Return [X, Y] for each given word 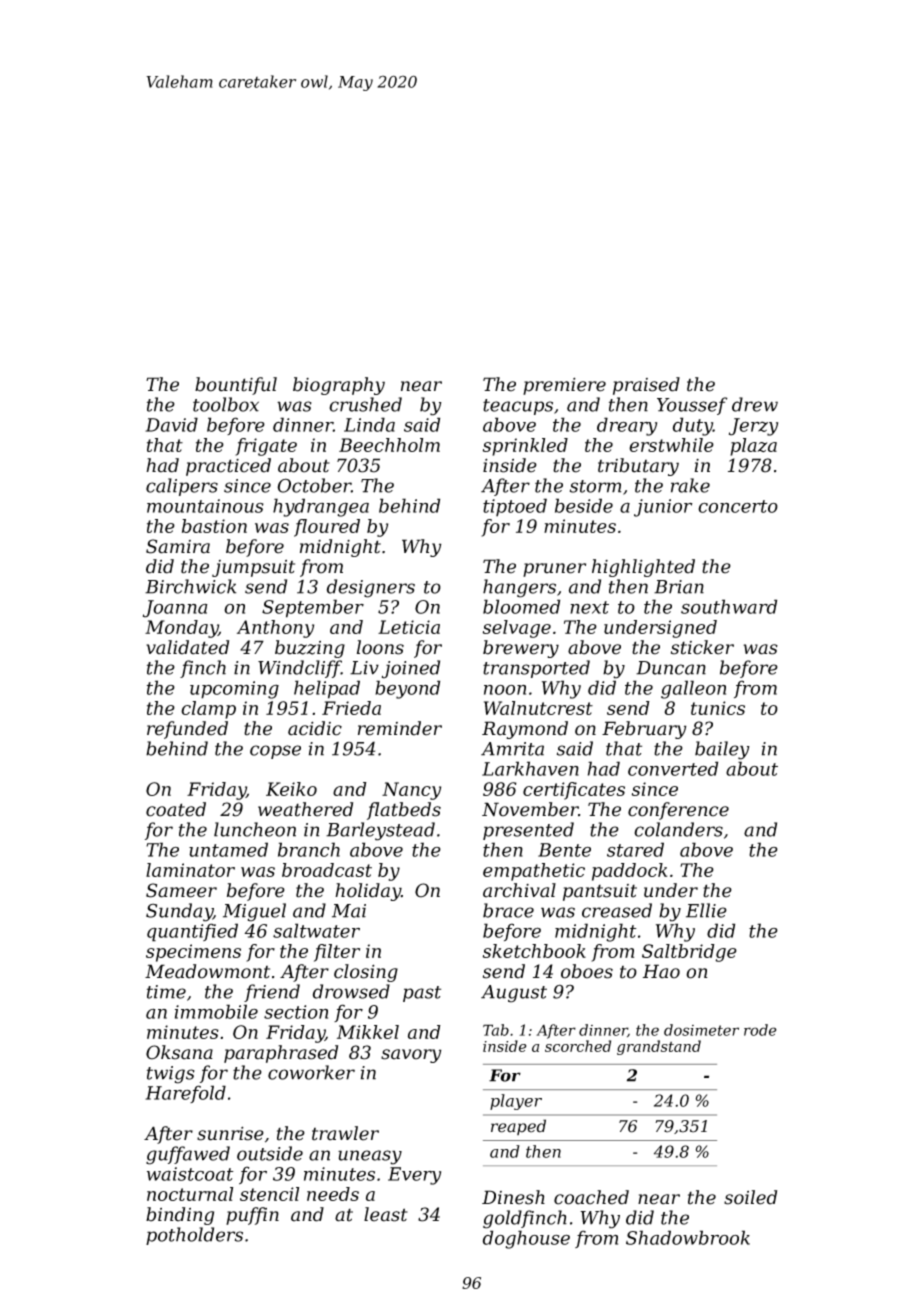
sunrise [230, 1133]
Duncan [671, 668]
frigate [266, 447]
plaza [753, 447]
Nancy [411, 791]
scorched [578, 1046]
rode [760, 1030]
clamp [208, 710]
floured [327, 528]
